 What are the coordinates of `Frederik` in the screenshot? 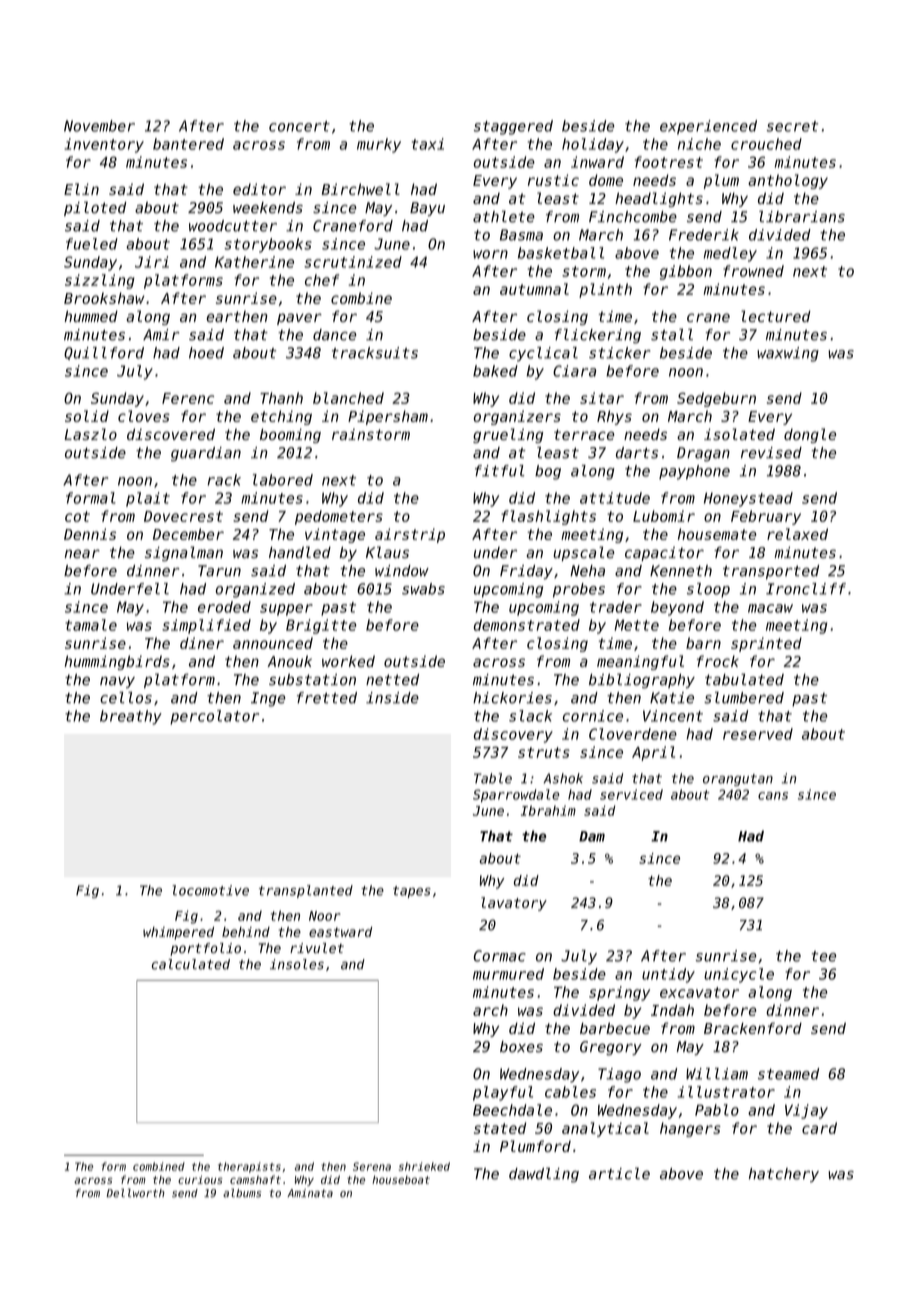 It's located at (704, 235).
